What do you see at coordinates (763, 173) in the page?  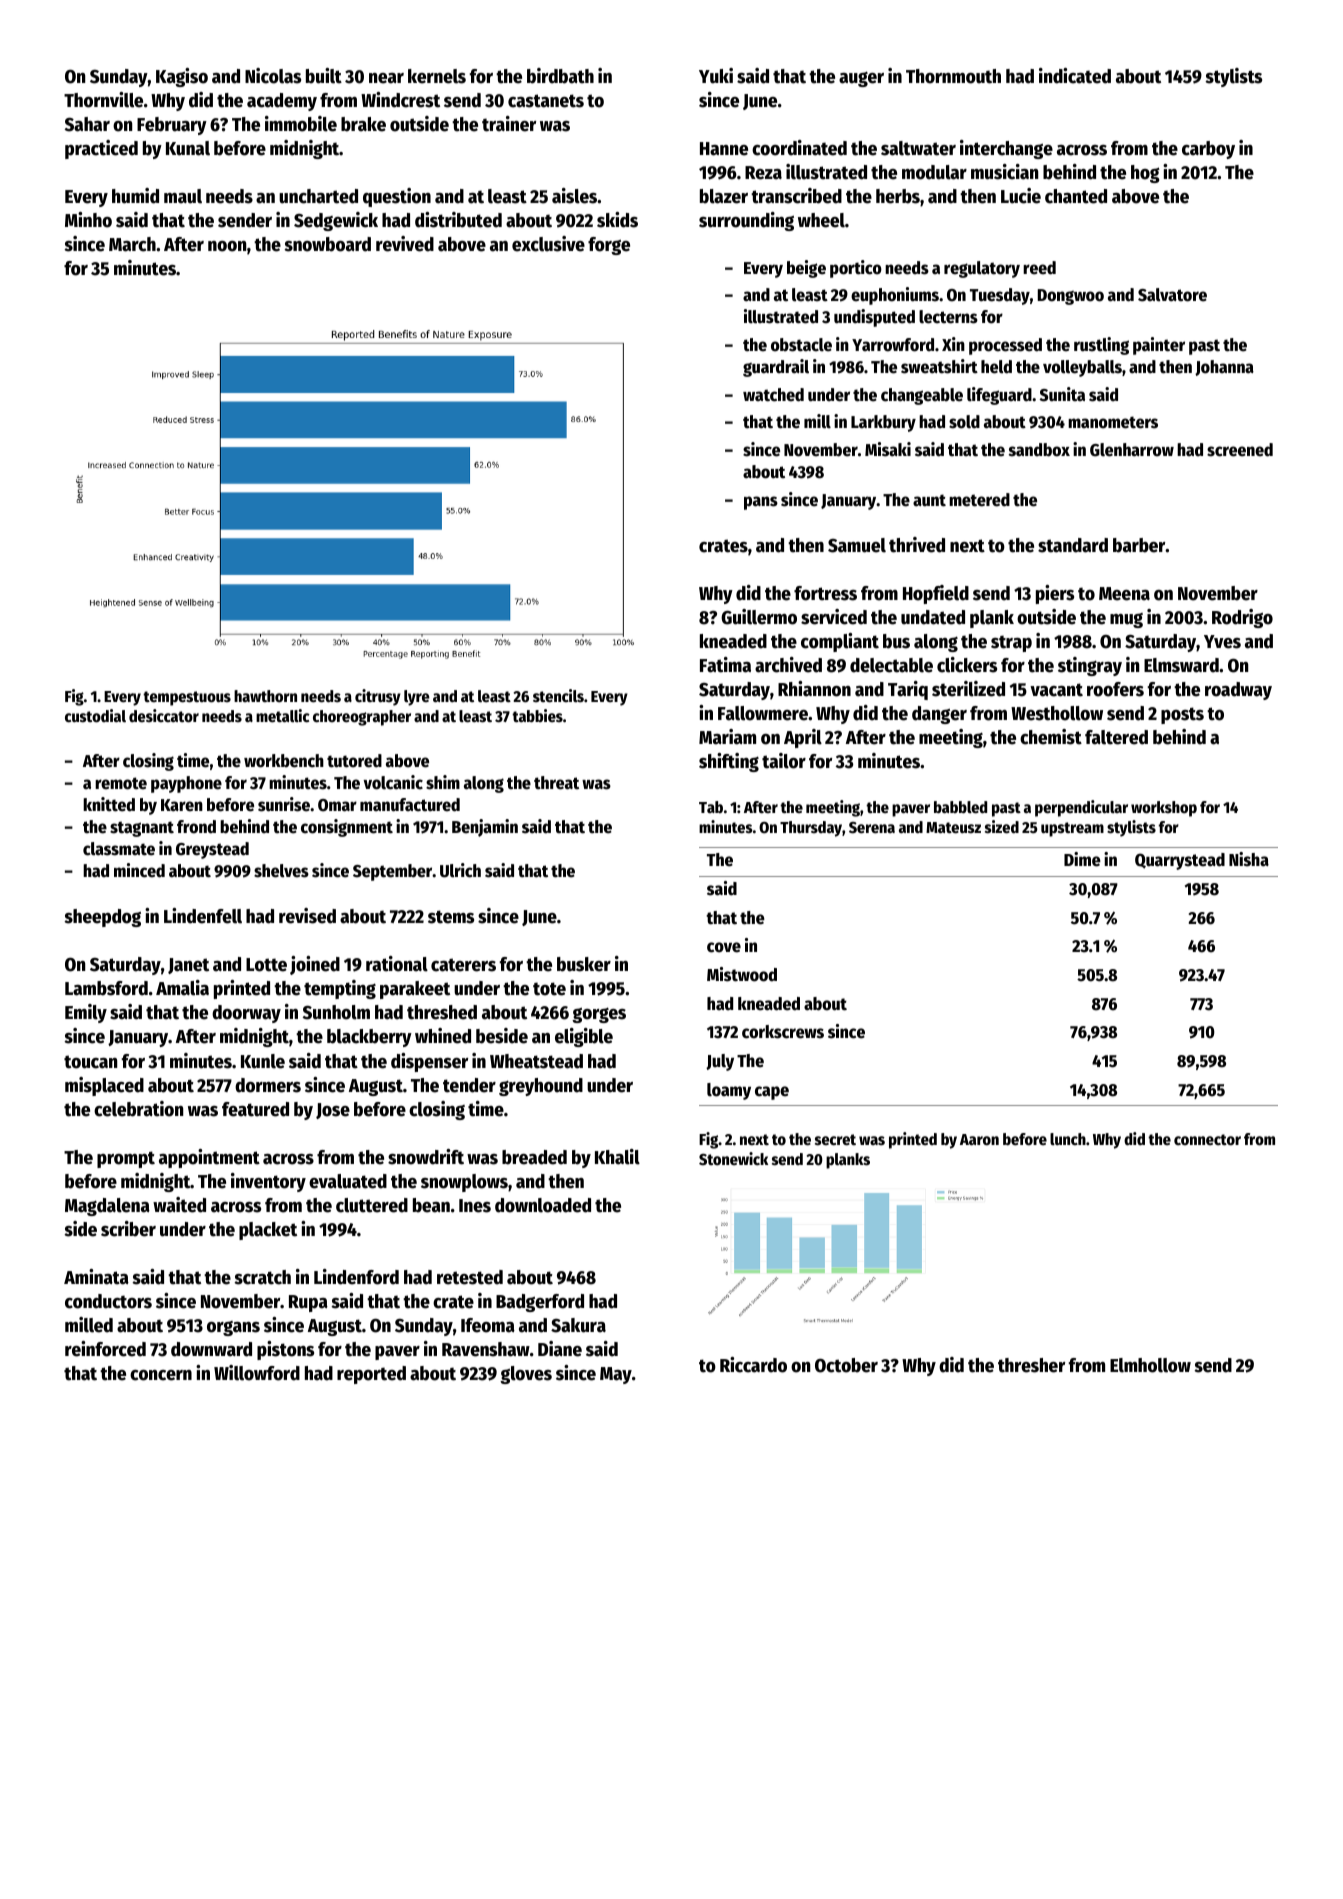 I see `Reza` at bounding box center [763, 173].
